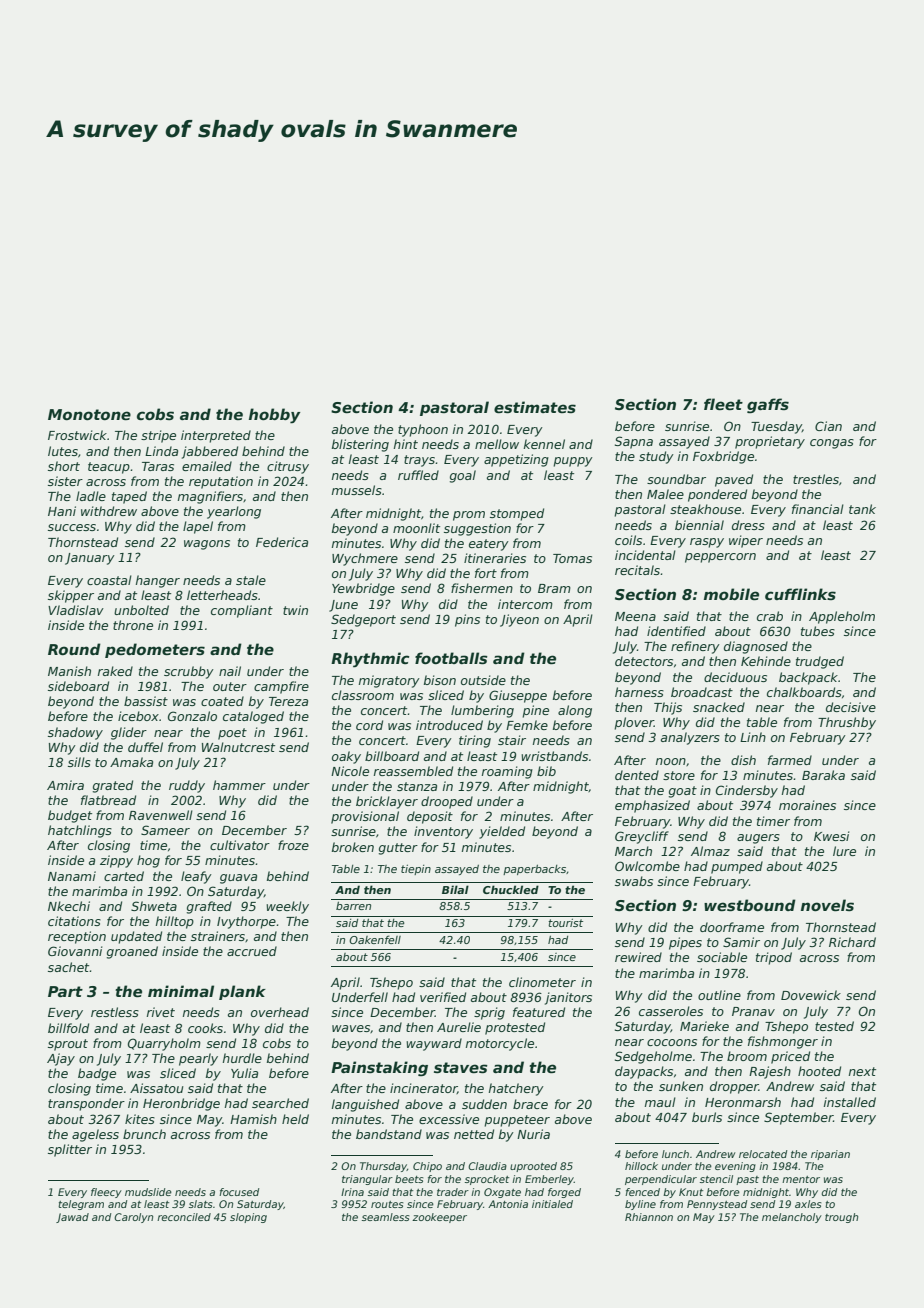  Describe the element at coordinates (483, 680) in the page. I see `outside` at that location.
